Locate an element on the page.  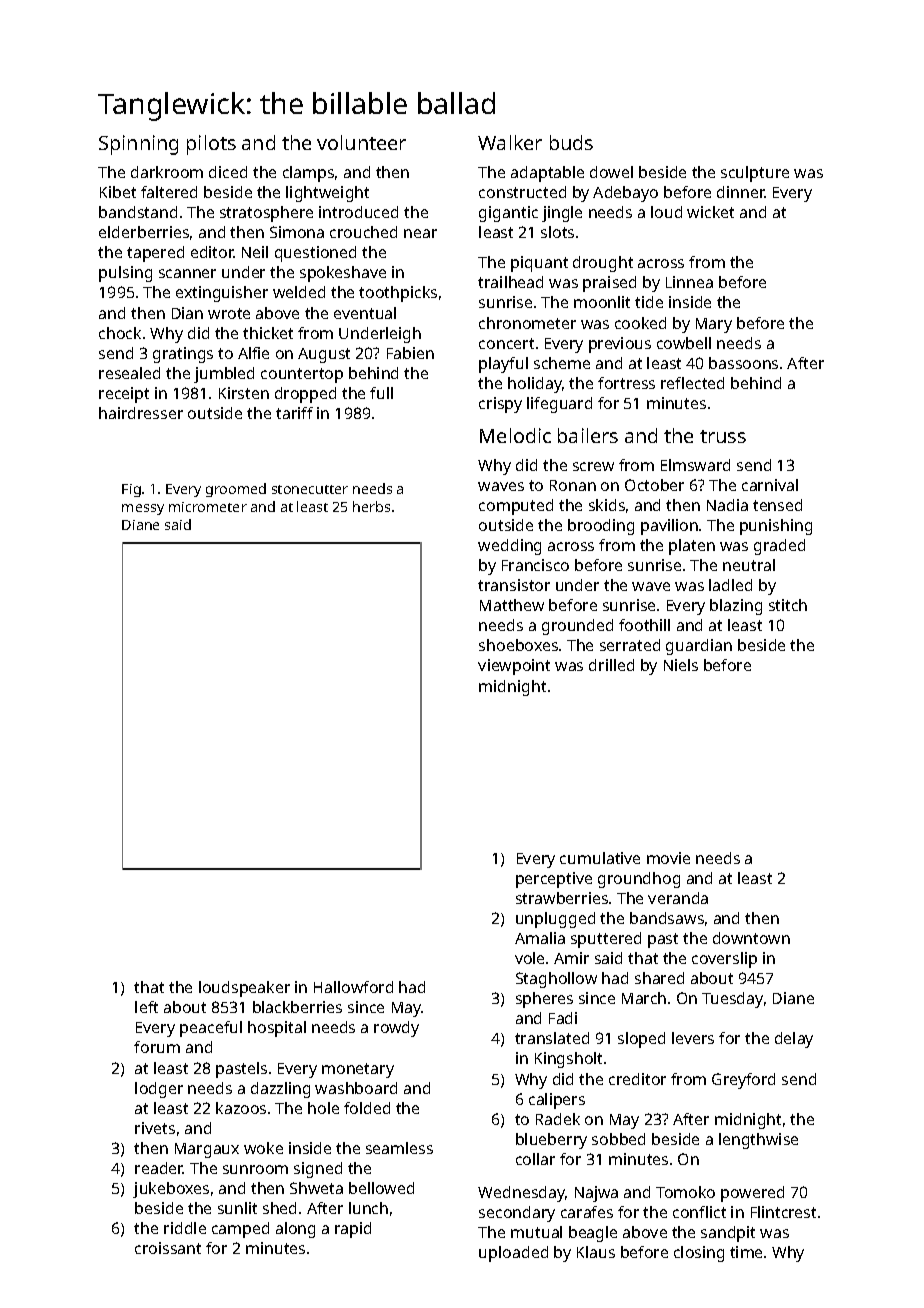
Spinning is located at coordinates (138, 145).
